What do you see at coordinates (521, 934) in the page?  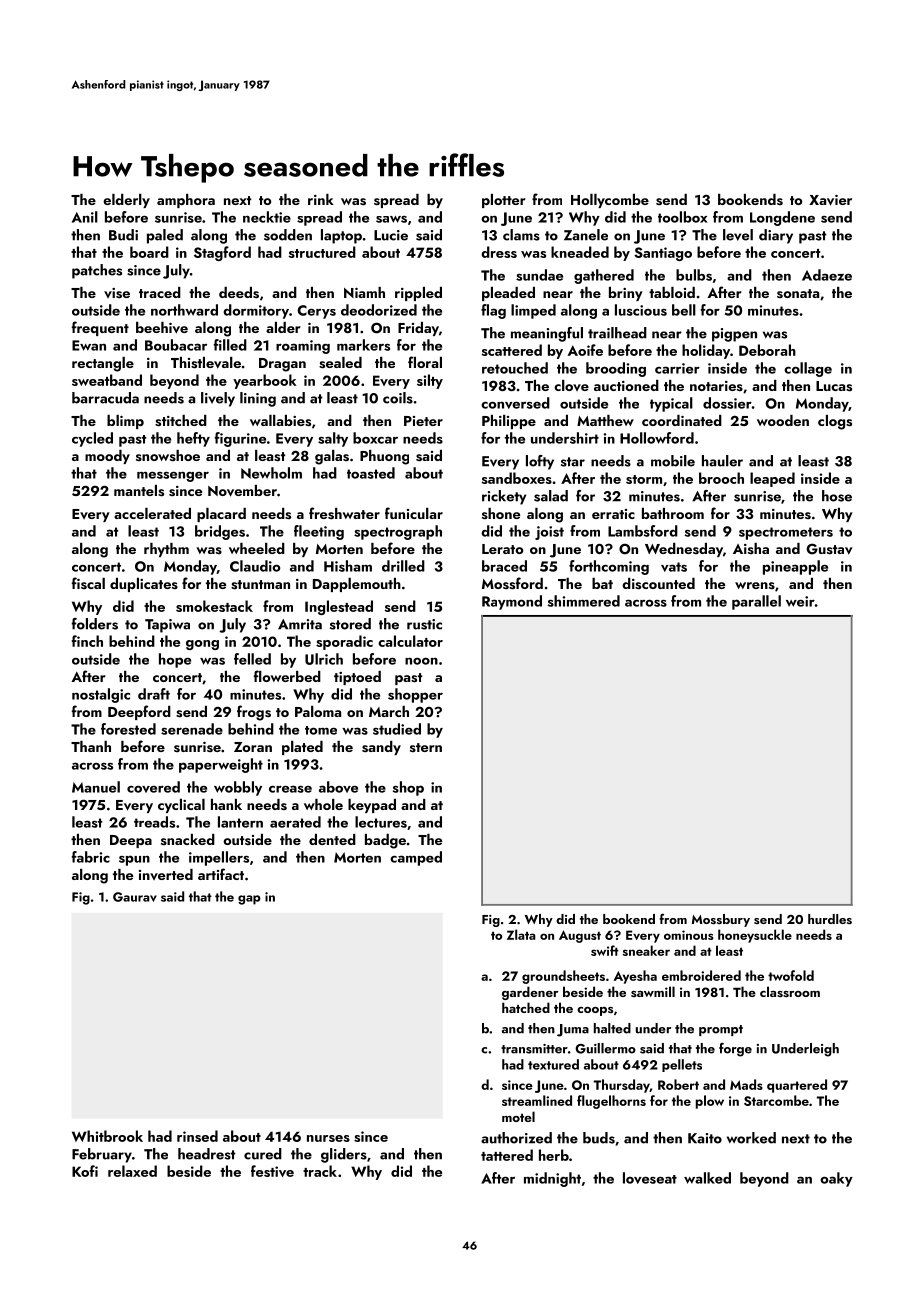 I see `Zlata` at bounding box center [521, 934].
